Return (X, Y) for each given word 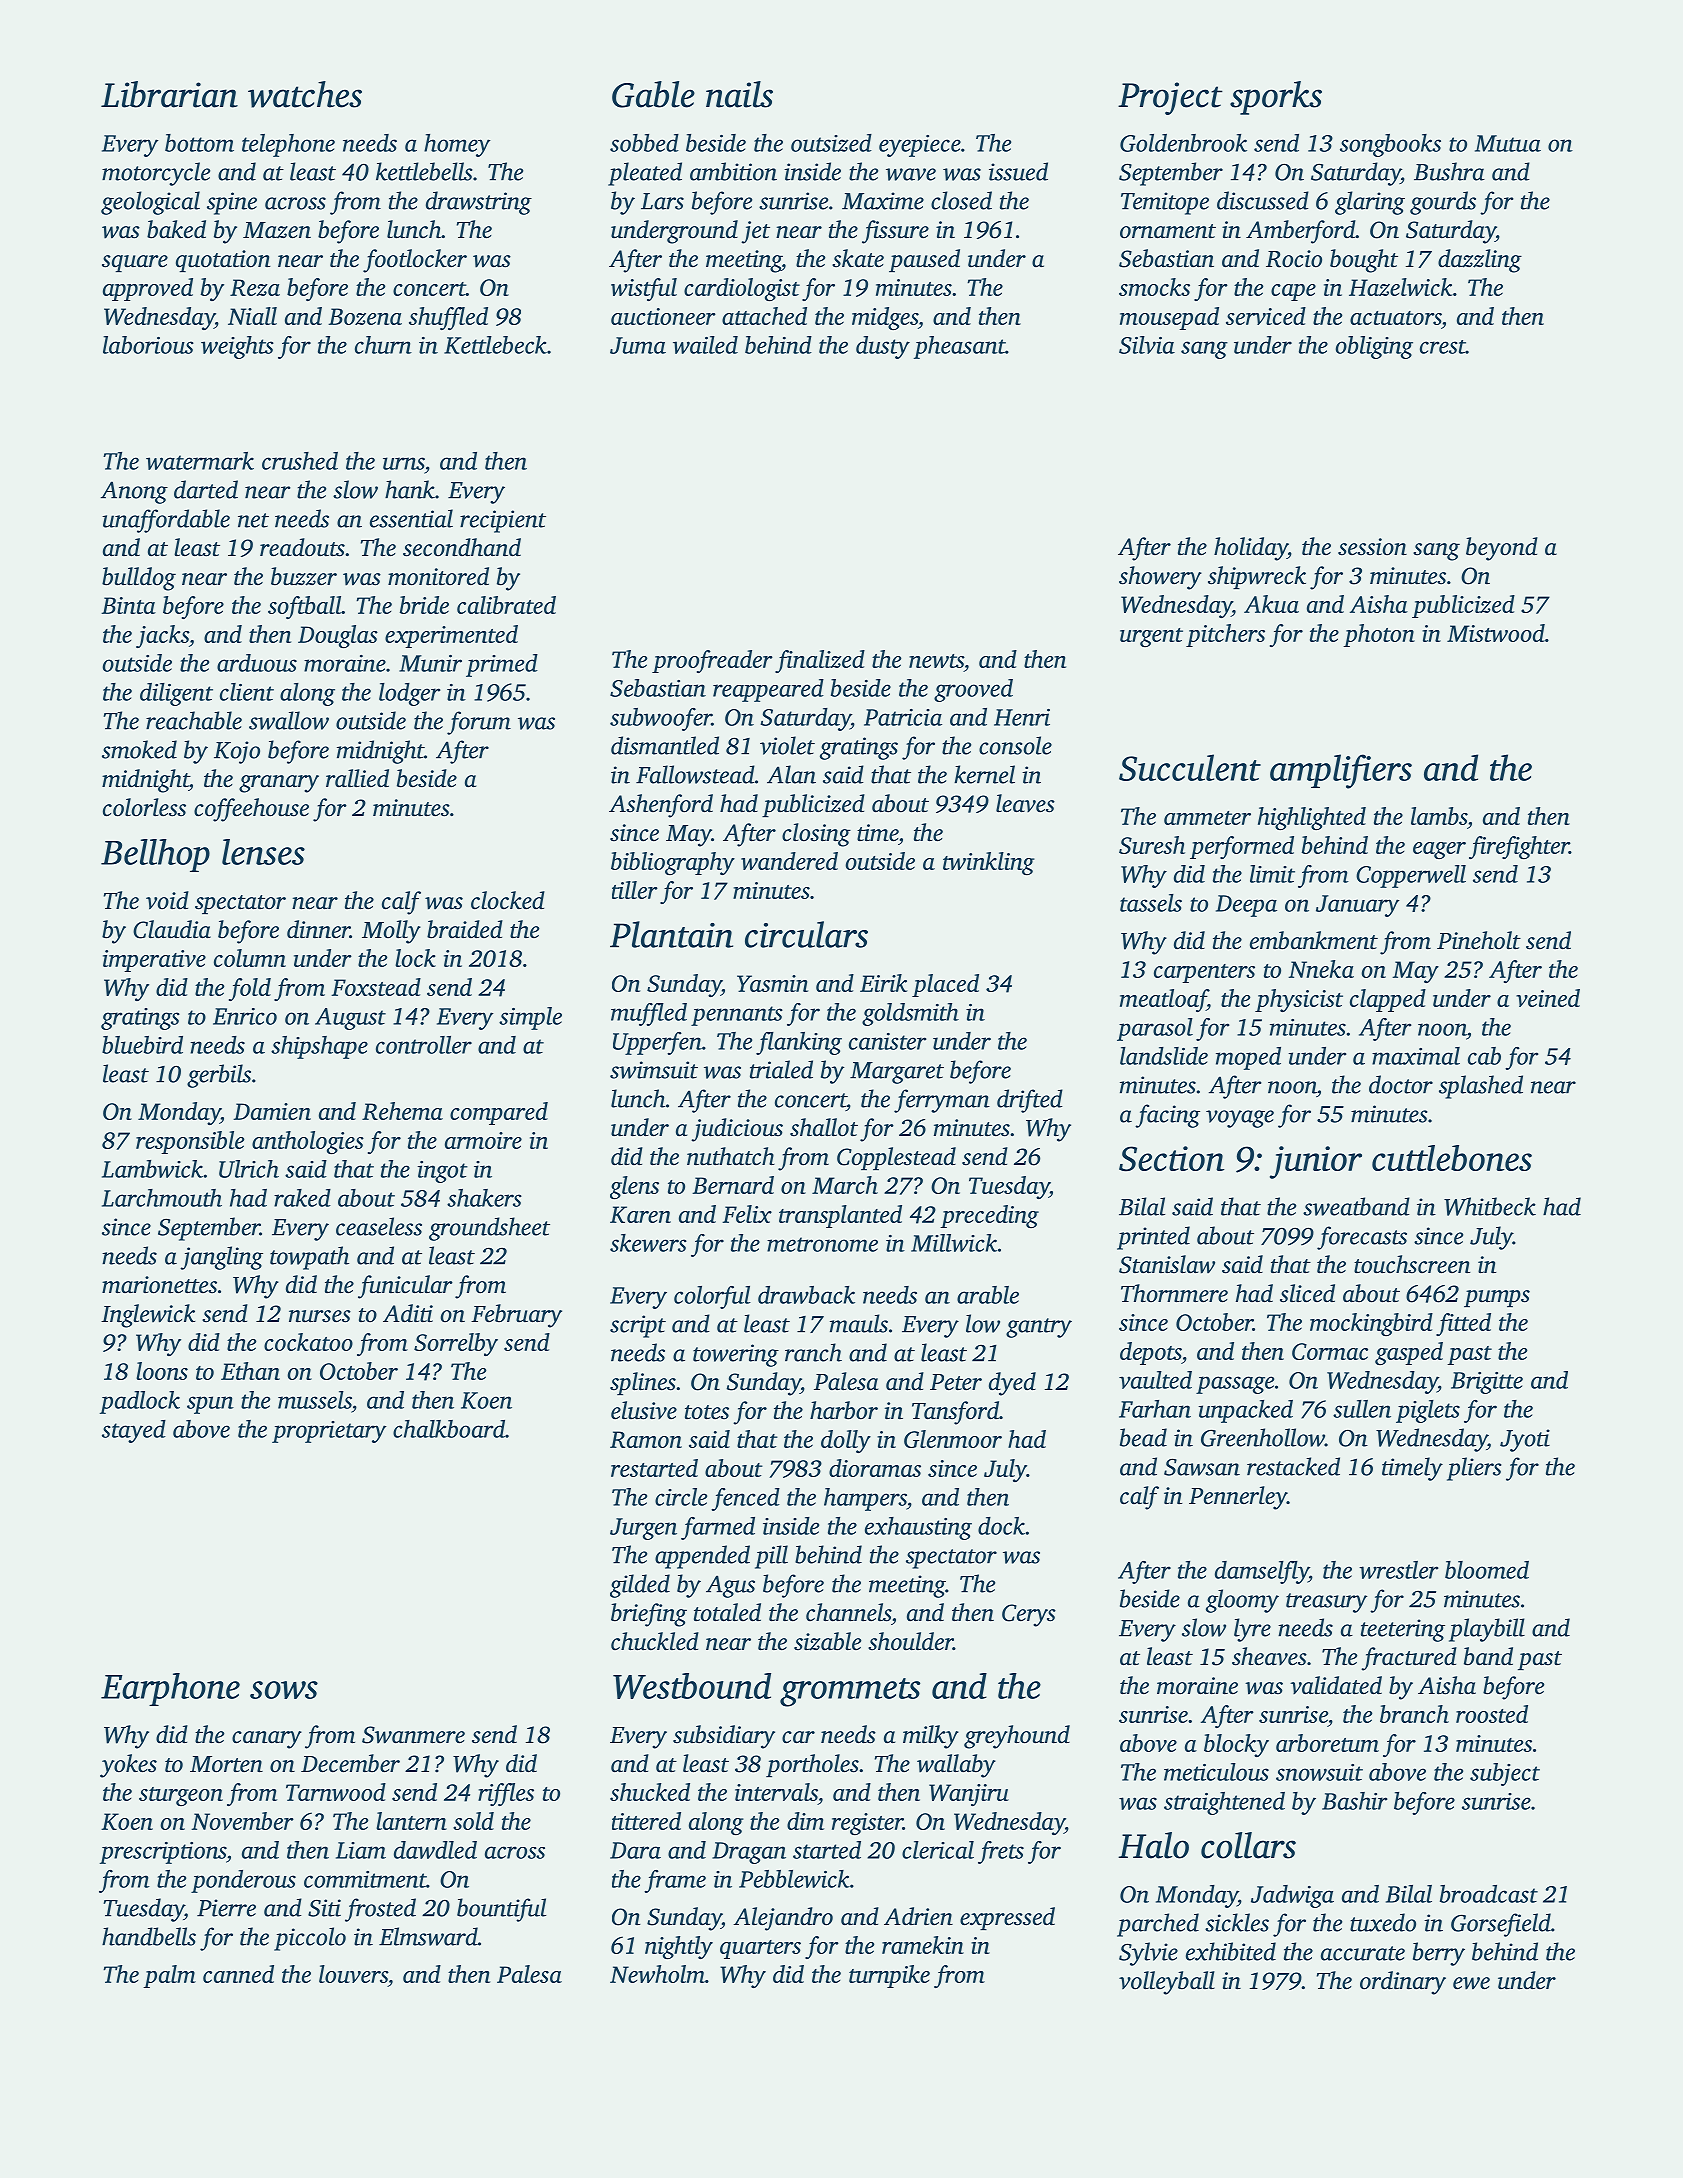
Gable (653, 94)
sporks (1276, 98)
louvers (353, 1974)
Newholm (657, 1974)
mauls (859, 1323)
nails (739, 94)
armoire (483, 1140)
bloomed (1487, 1570)
